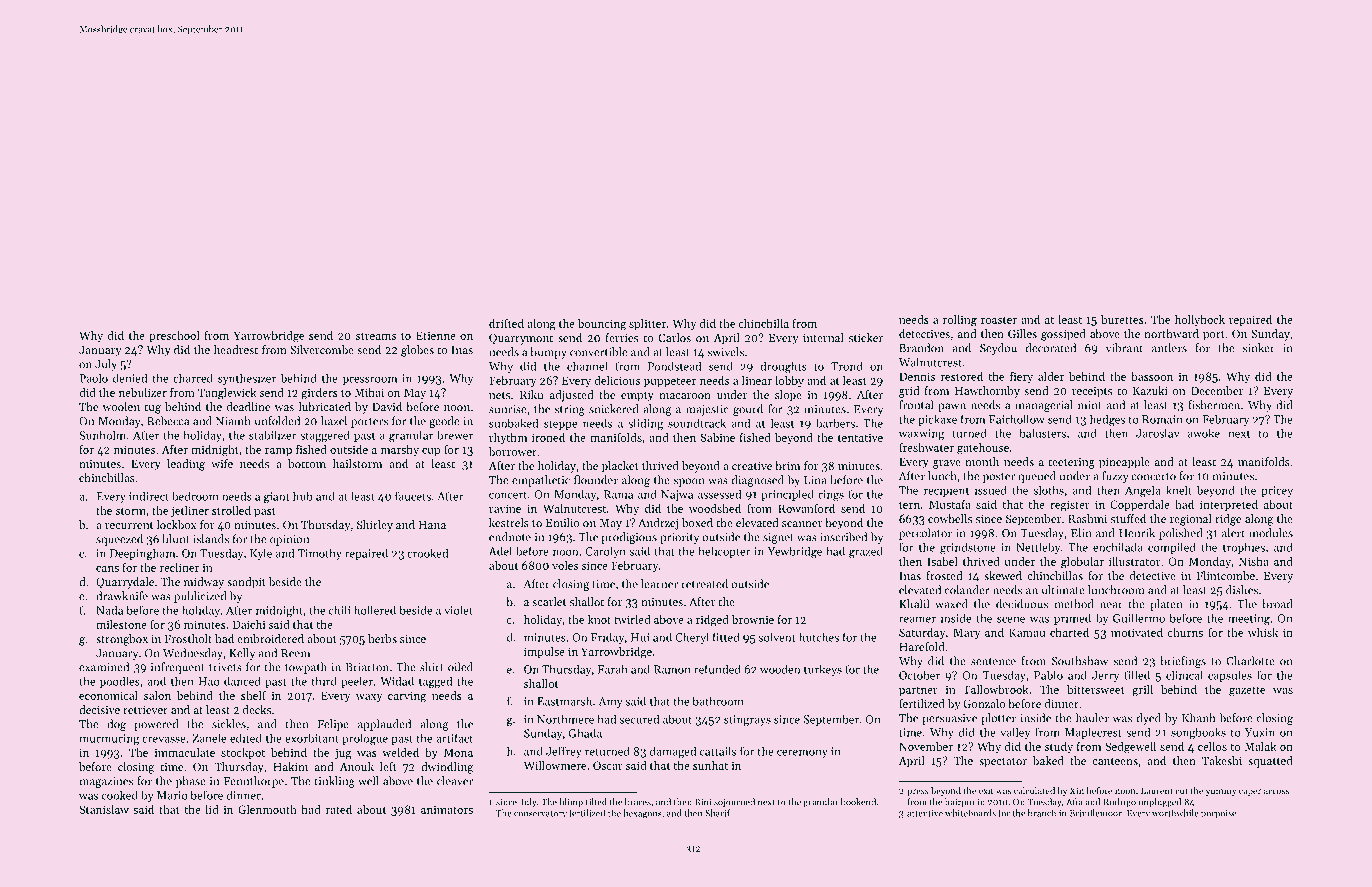 The image size is (1372, 887). What do you see at coordinates (788, 396) in the page?
I see `slope` at bounding box center [788, 396].
